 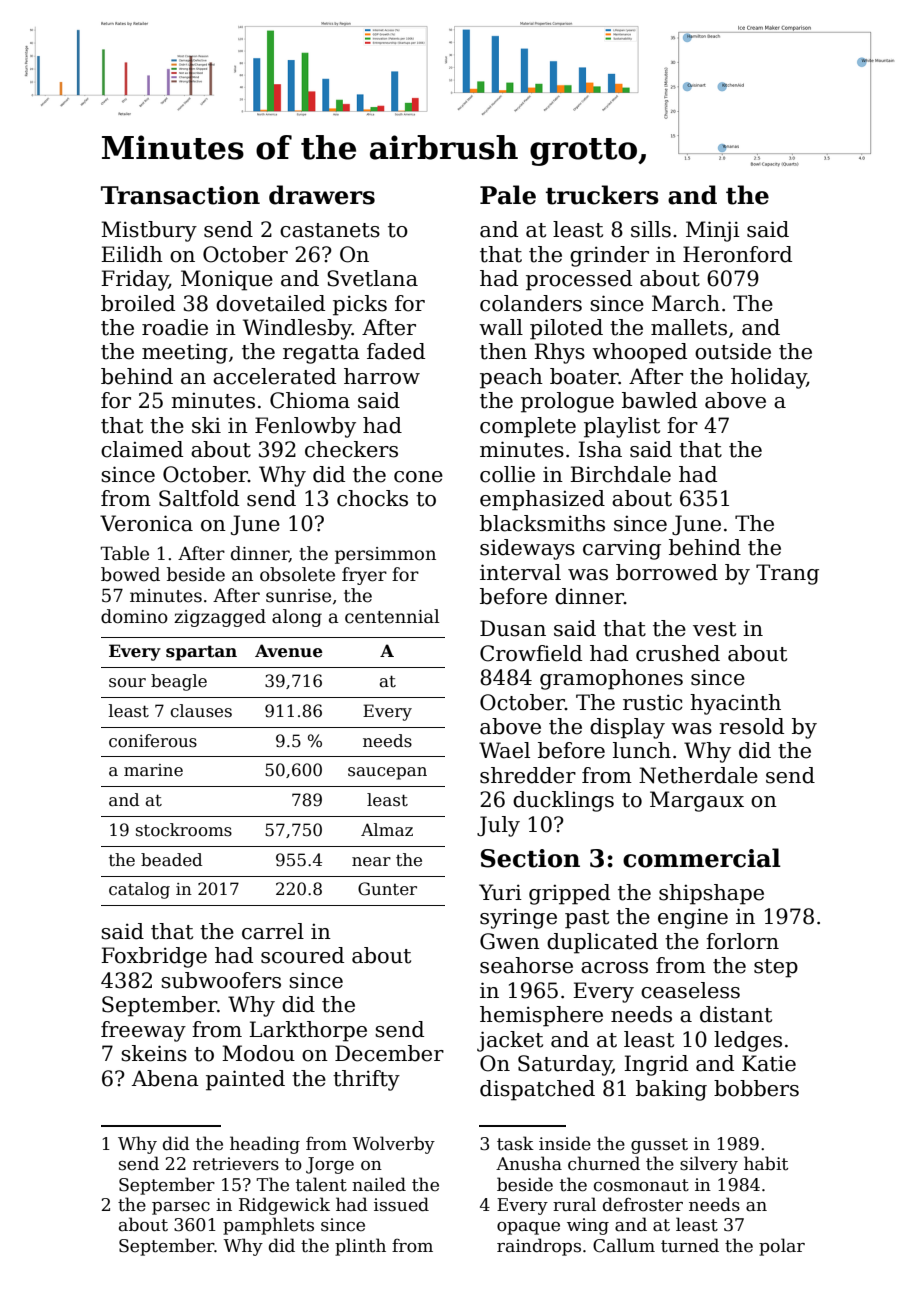 What do you see at coordinates (149, 231) in the screenshot?
I see `Mistbury` at bounding box center [149, 231].
